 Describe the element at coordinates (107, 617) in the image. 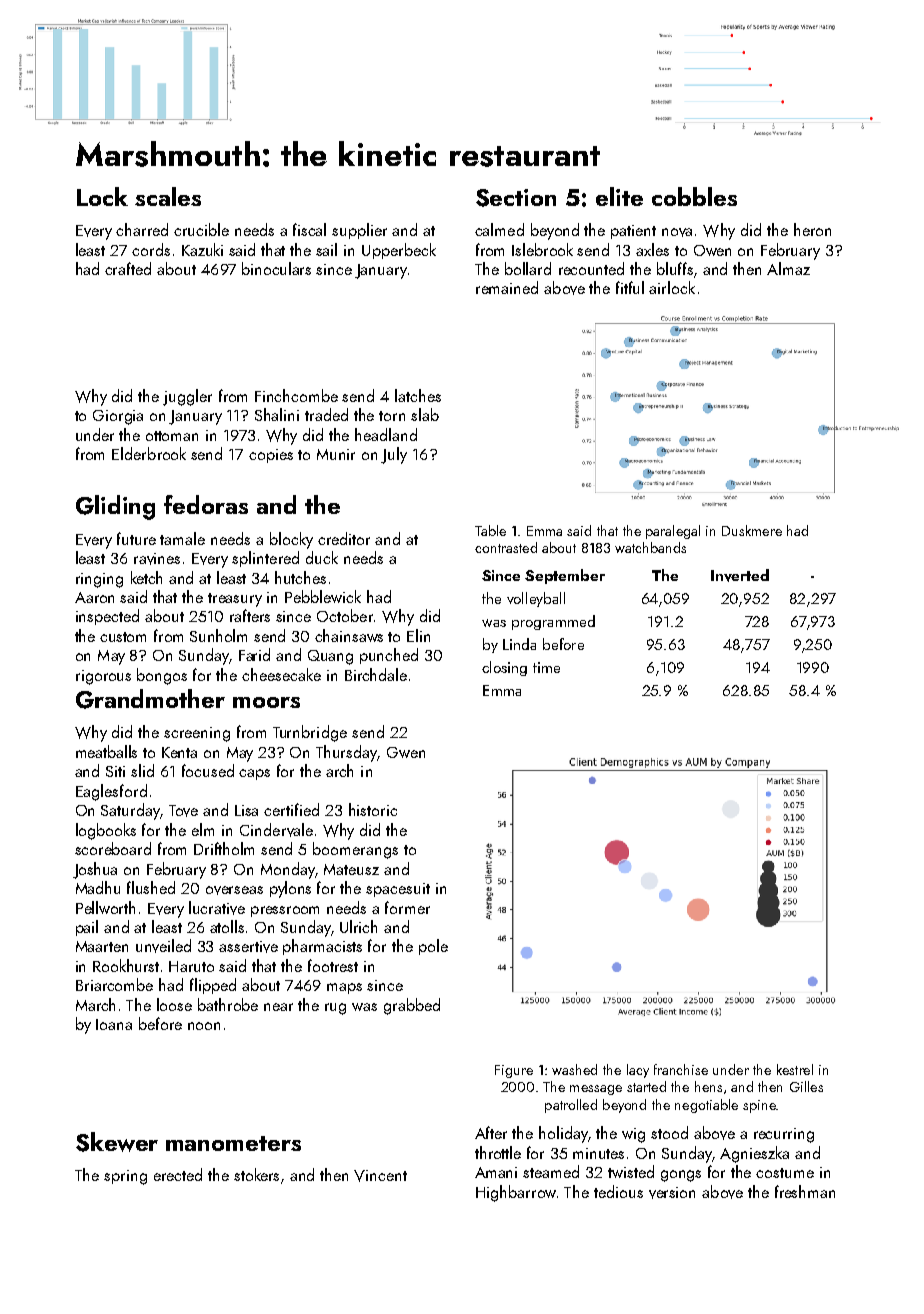

I see `inspected` at that location.
